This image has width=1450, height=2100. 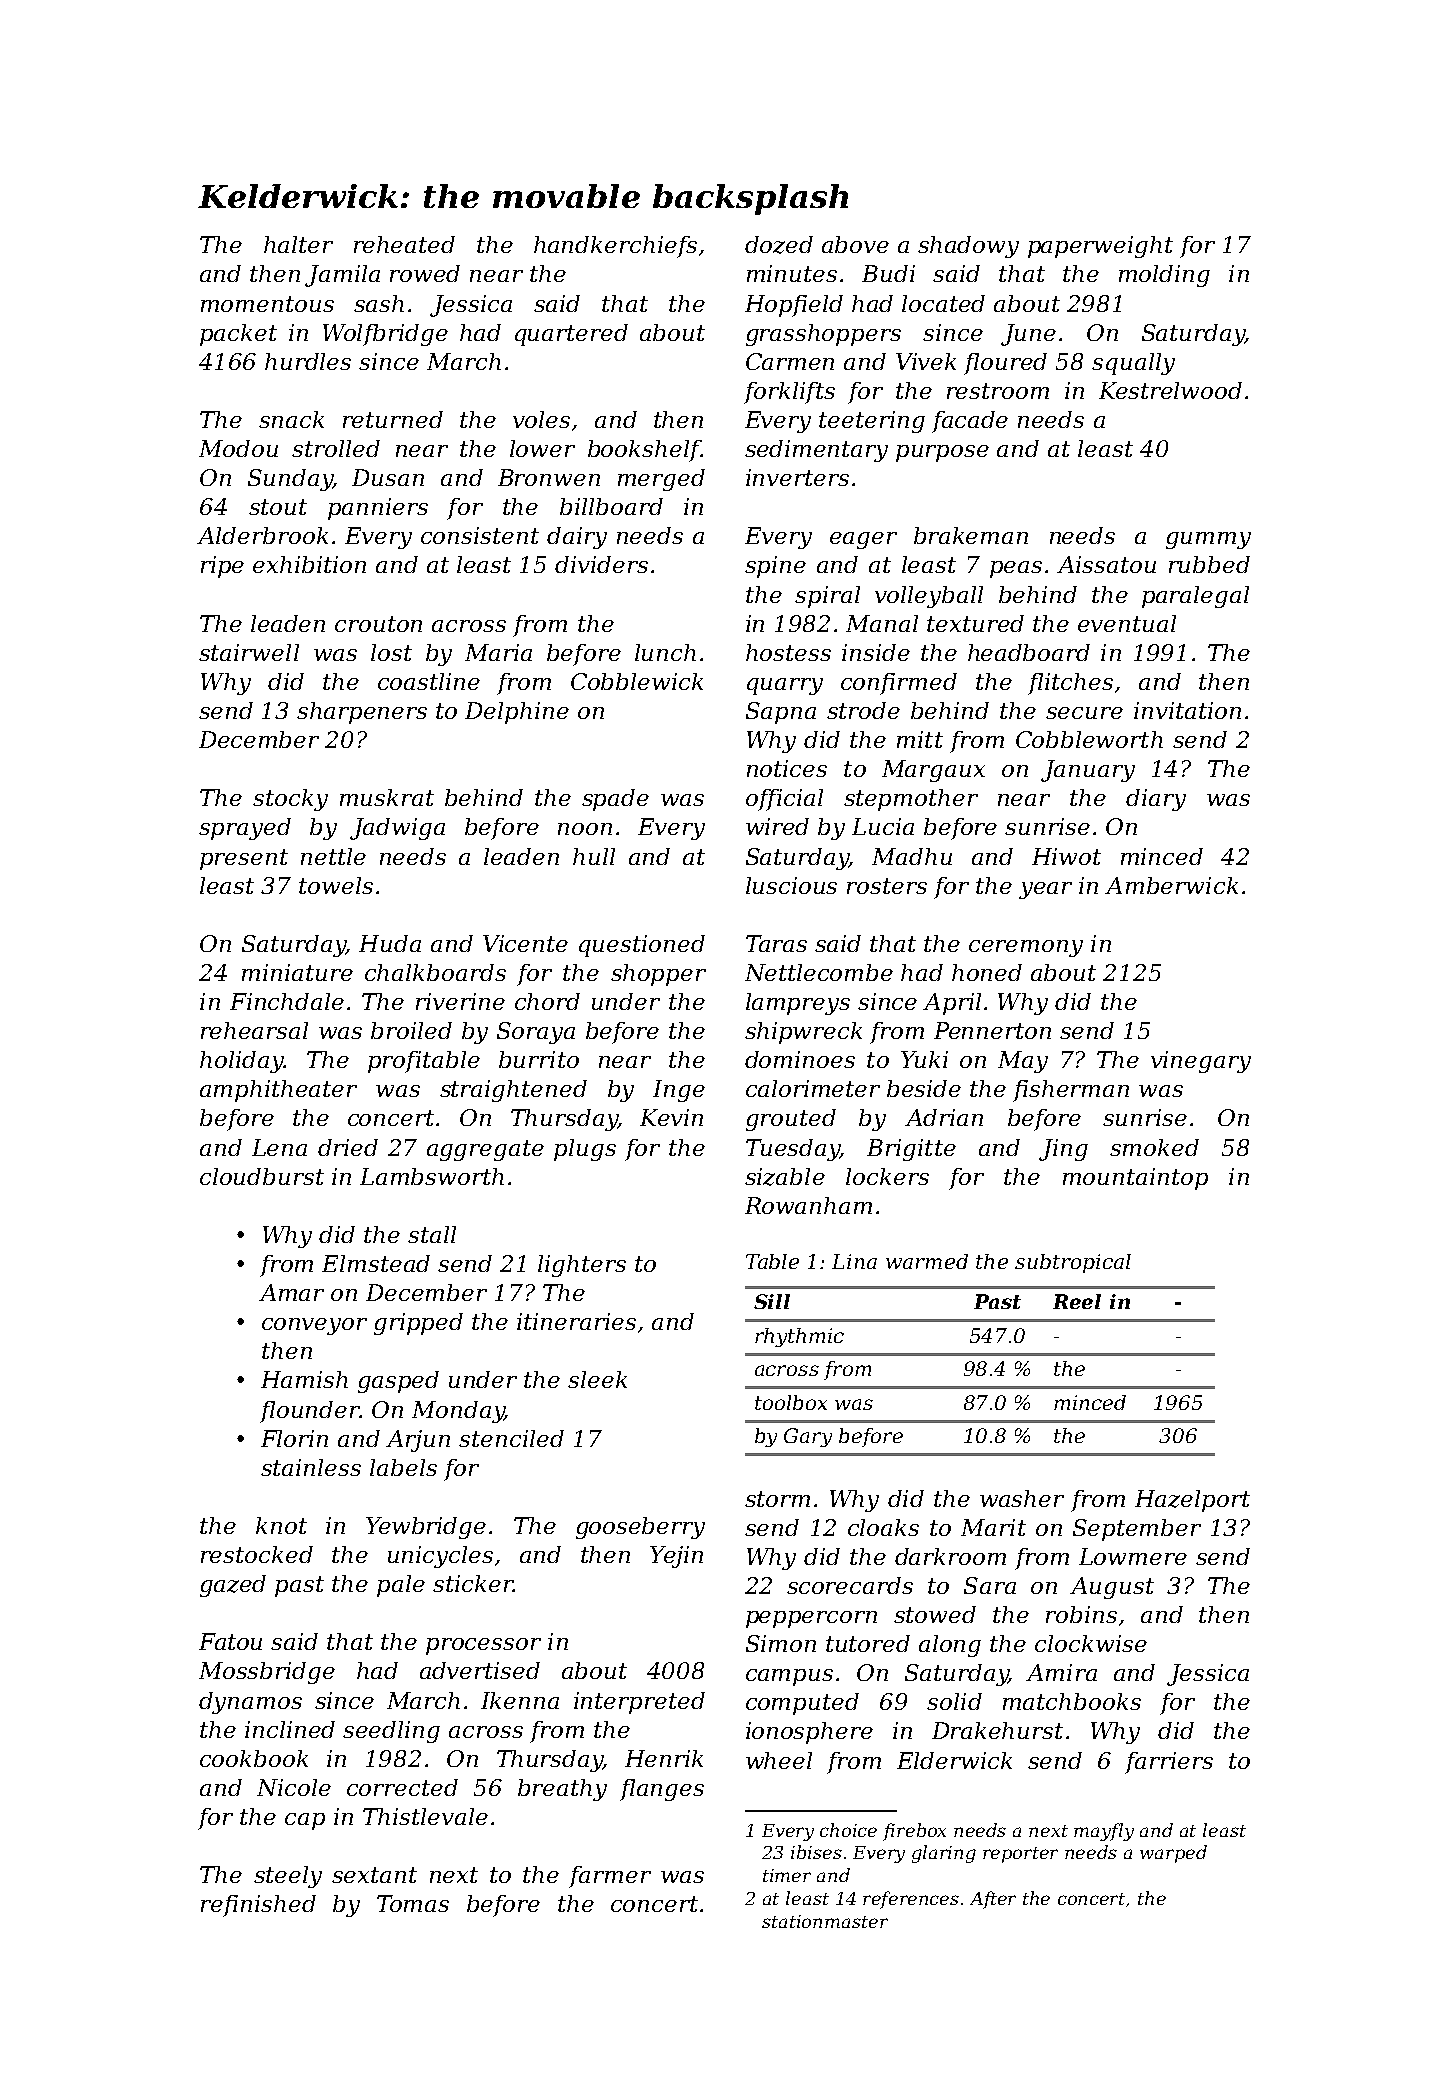 I want to click on lampreys, so click(x=798, y=1004).
